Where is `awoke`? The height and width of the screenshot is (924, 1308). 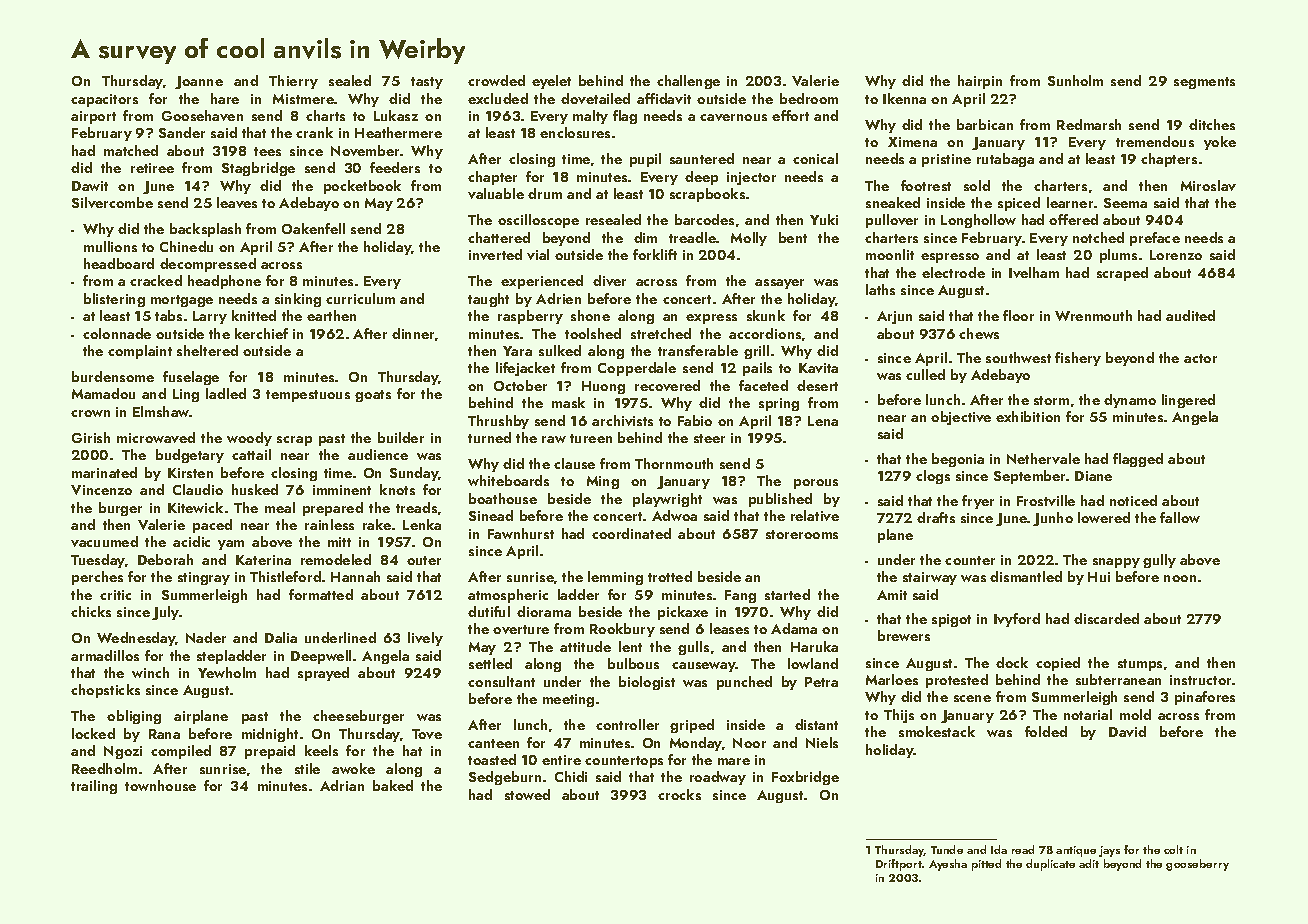
awoke is located at coordinates (353, 768).
